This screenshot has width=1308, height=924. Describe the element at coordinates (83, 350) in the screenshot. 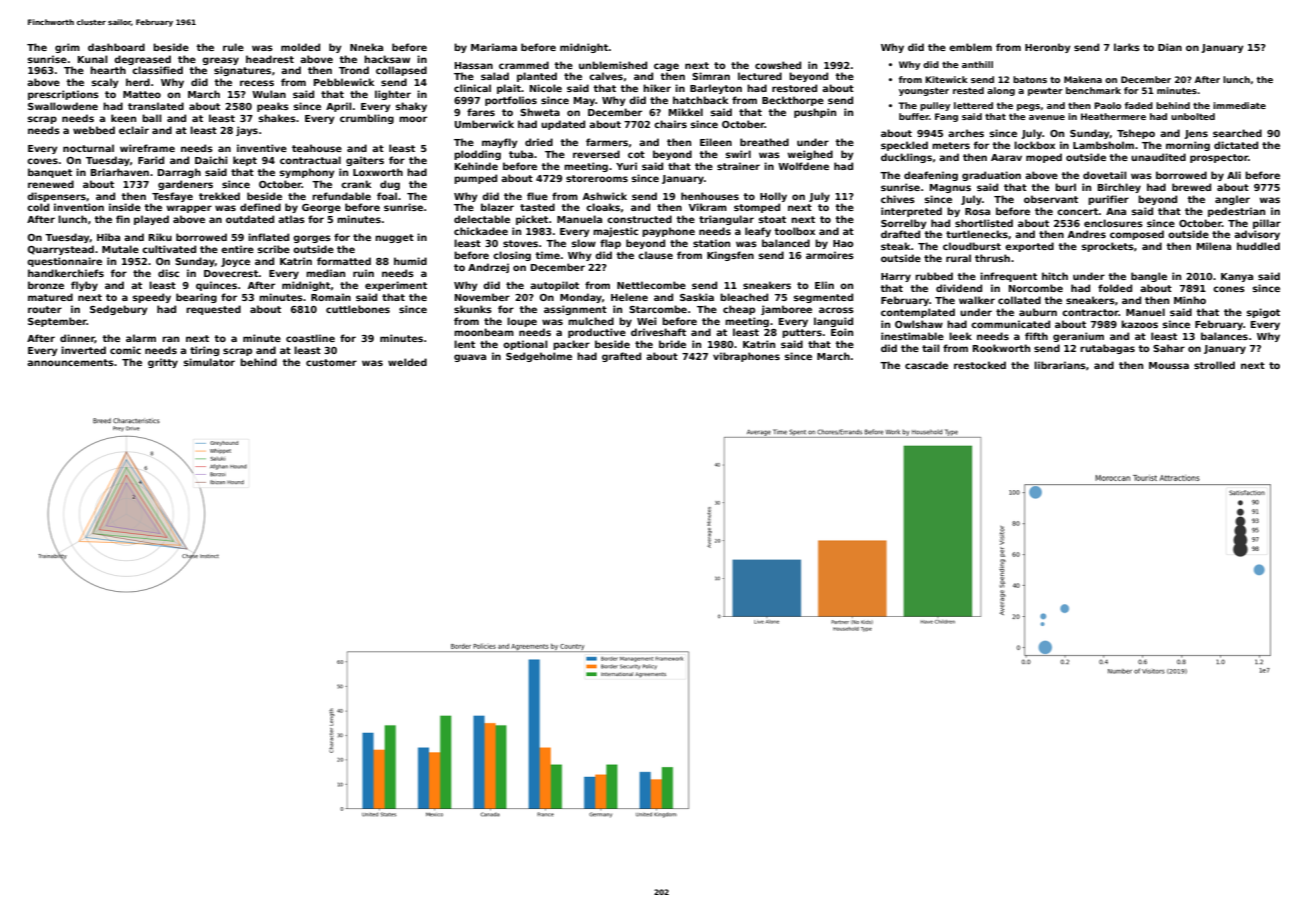

I see `inverted` at that location.
